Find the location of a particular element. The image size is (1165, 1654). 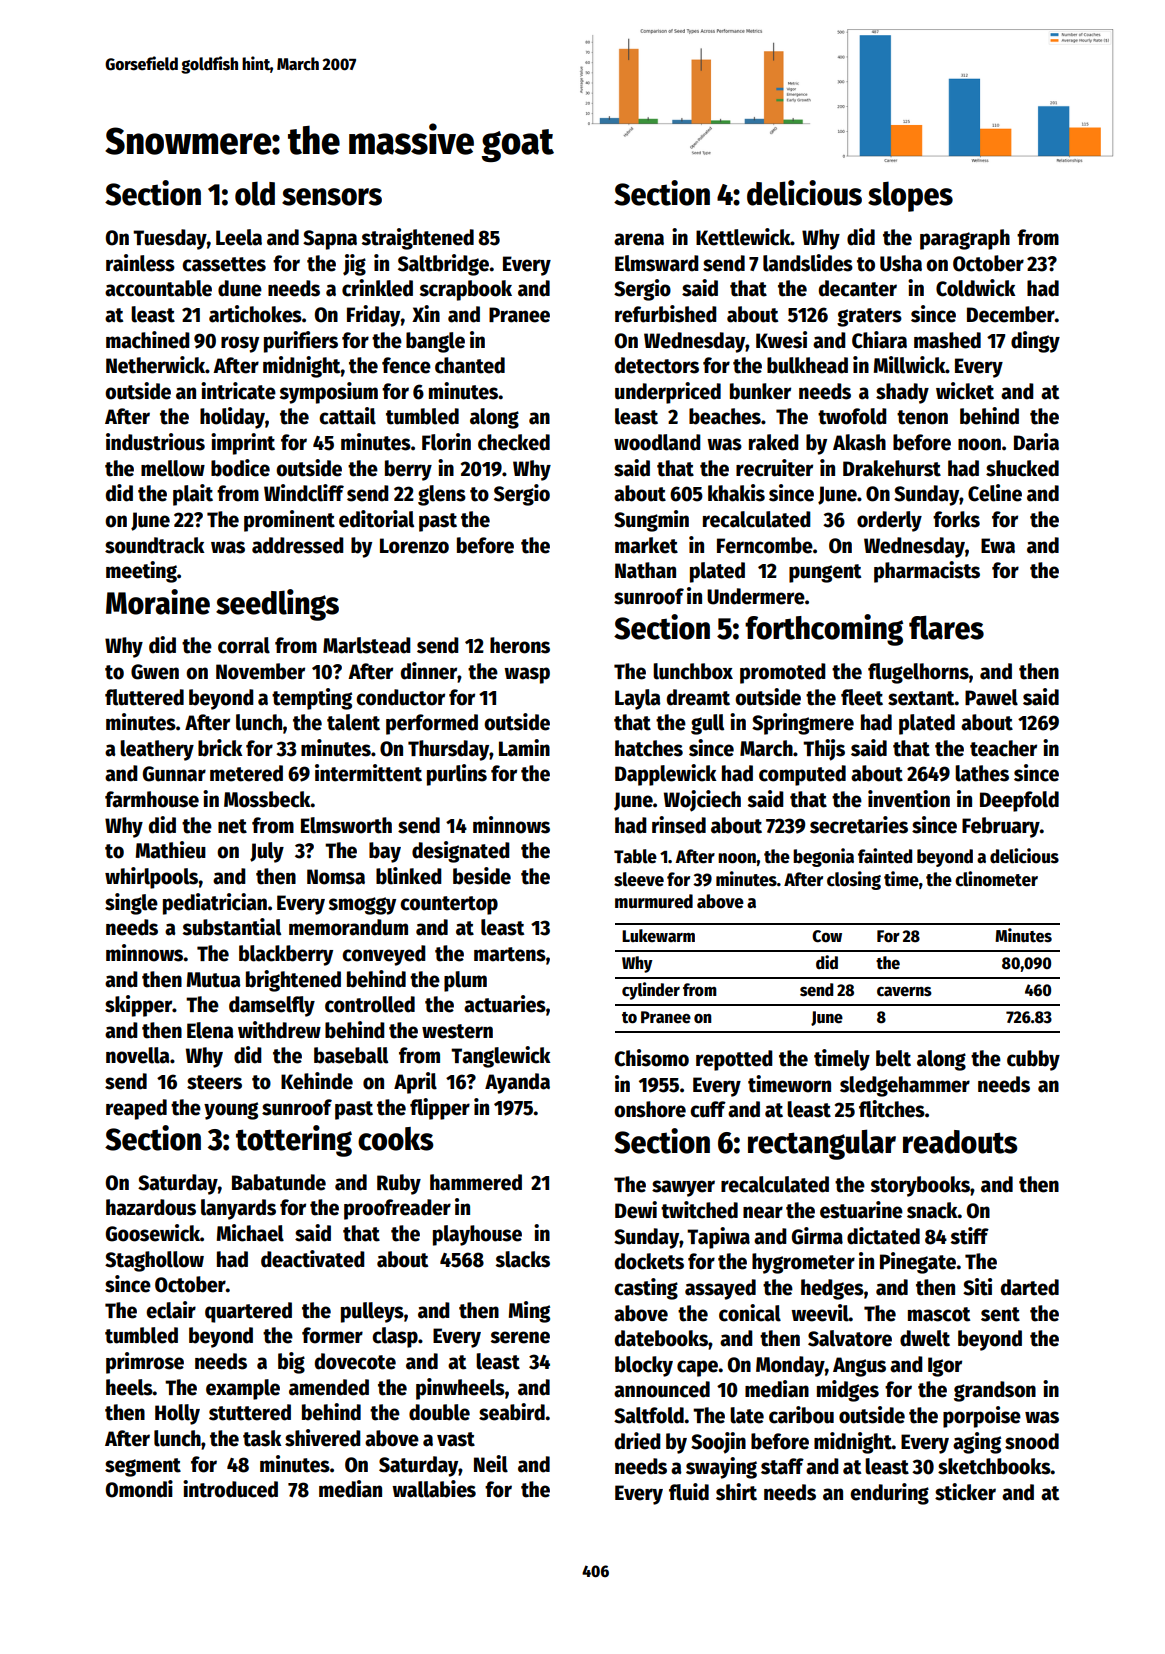

designated is located at coordinates (461, 852).
